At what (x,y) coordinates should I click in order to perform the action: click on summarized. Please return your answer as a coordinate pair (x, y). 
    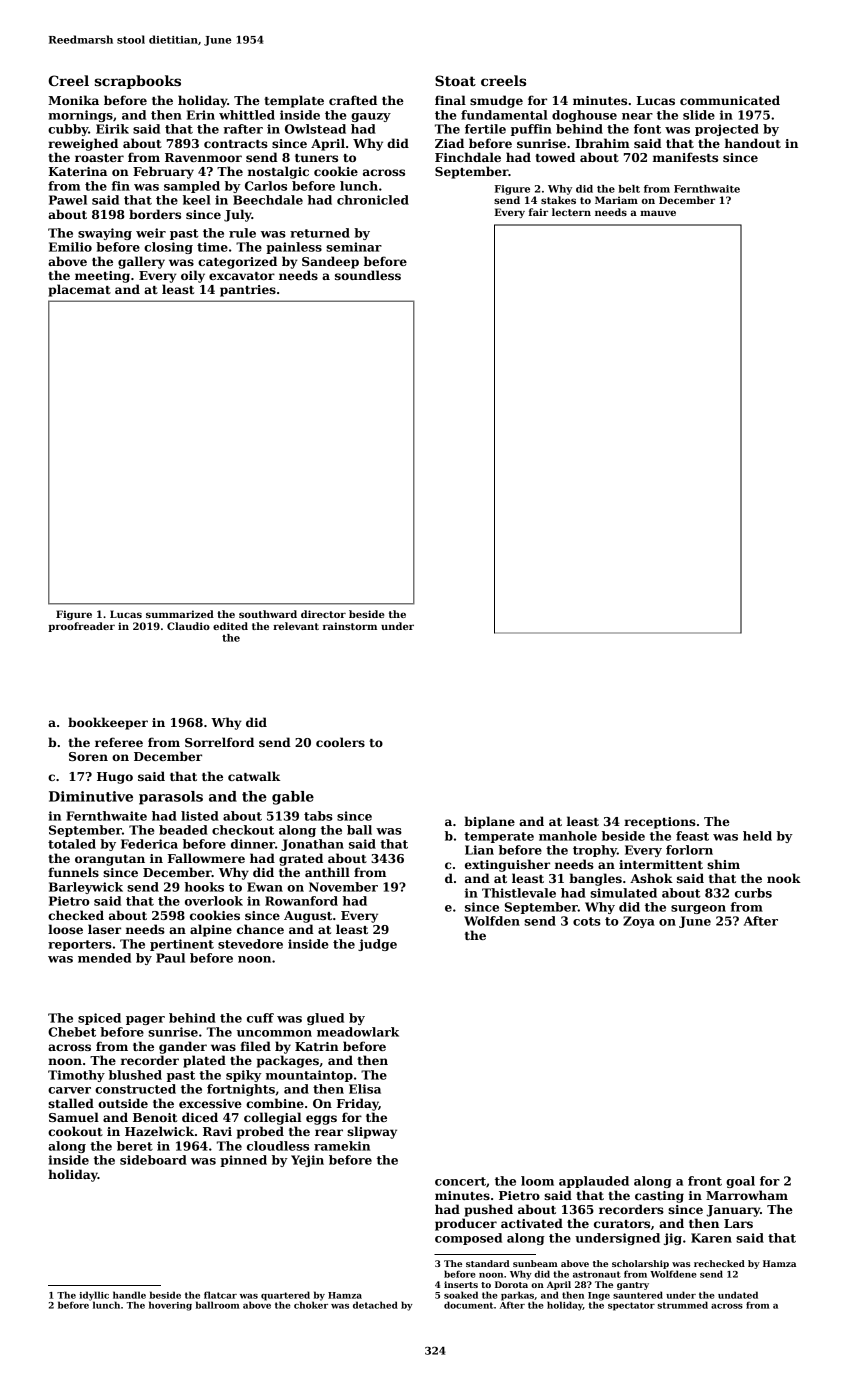
    Looking at the image, I should click on (180, 614).
